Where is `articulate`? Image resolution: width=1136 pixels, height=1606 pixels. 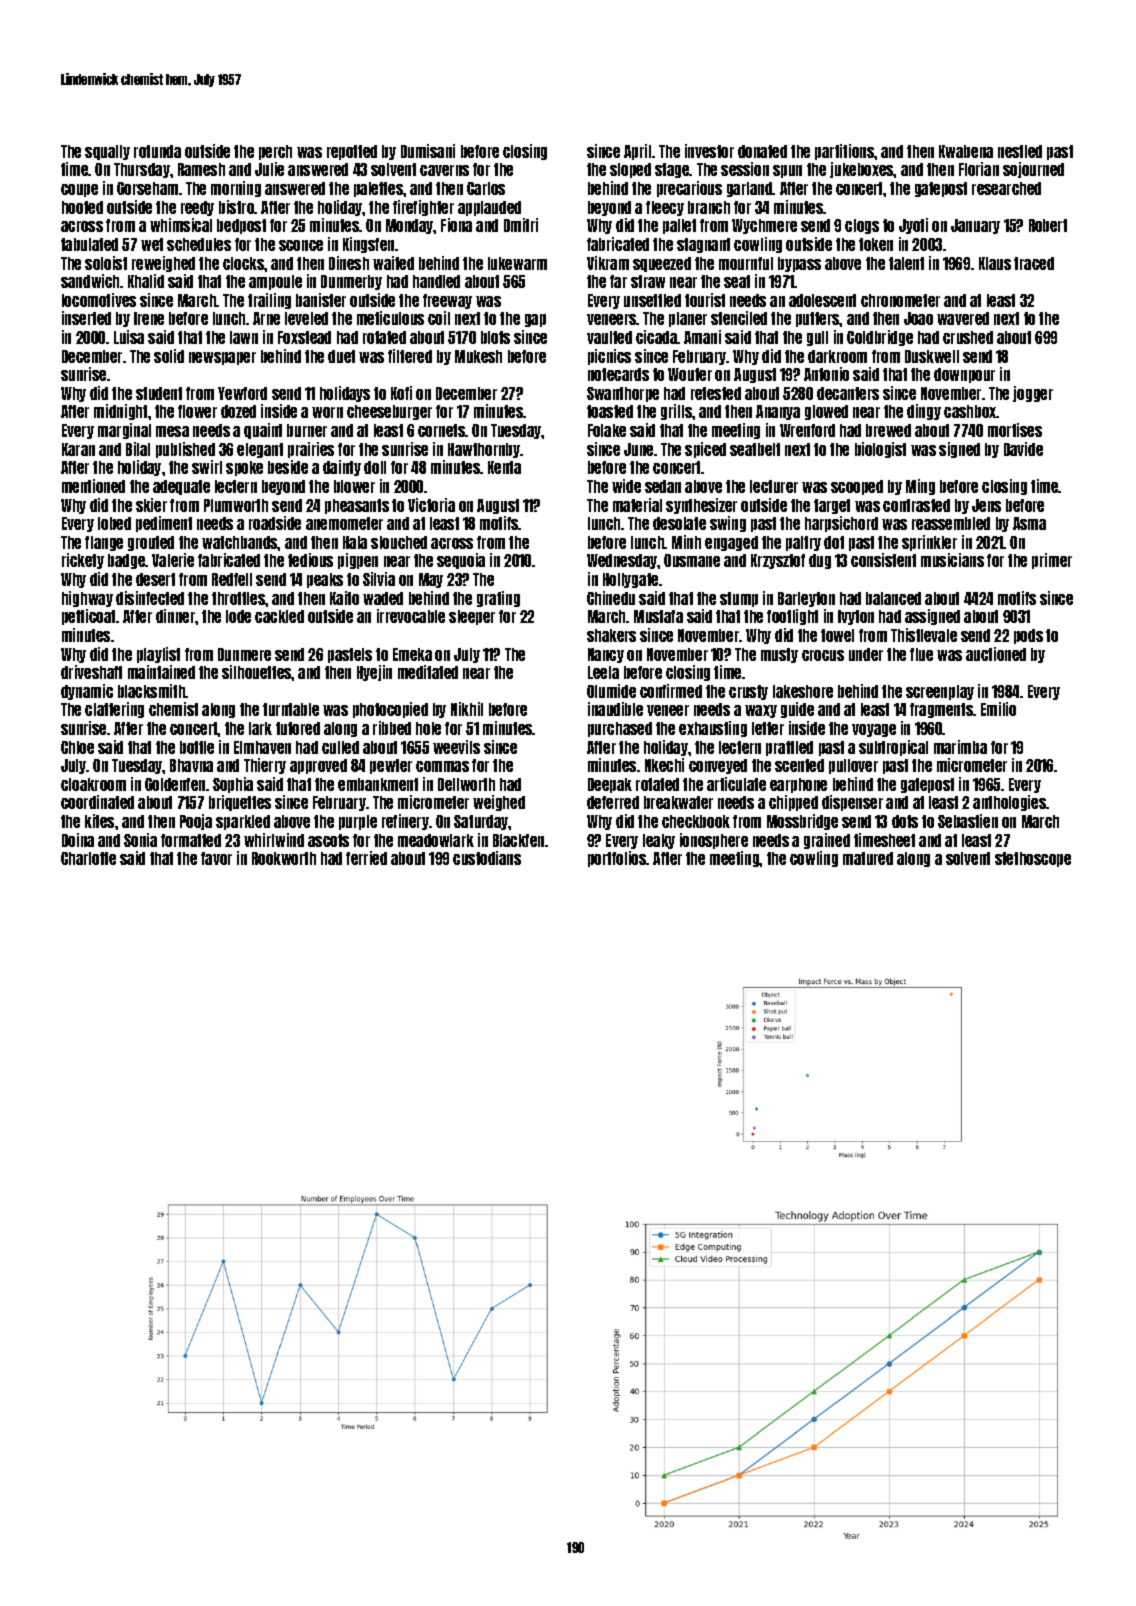 articulate is located at coordinates (736, 784).
